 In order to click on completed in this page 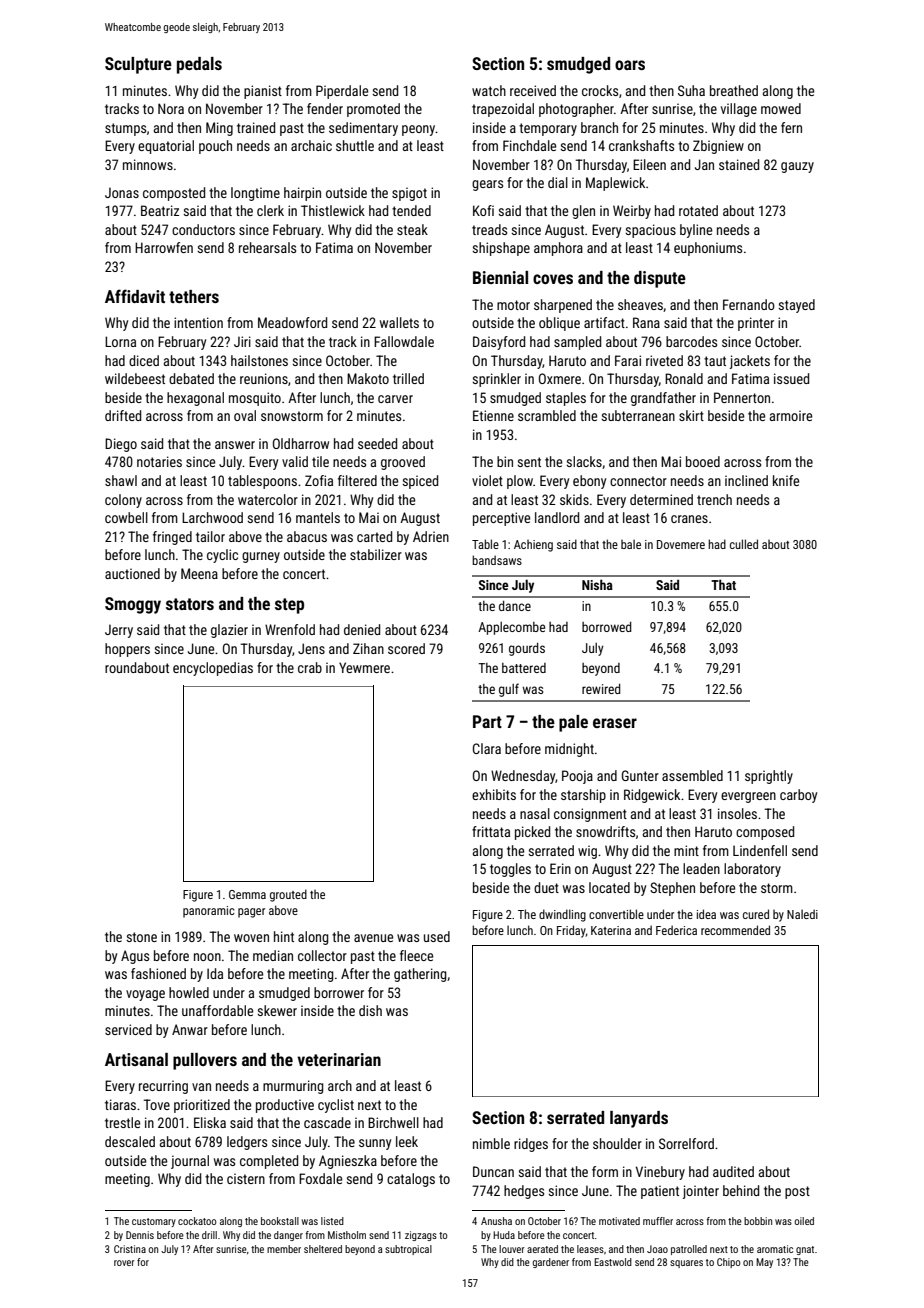, I will do `click(269, 1162)`.
